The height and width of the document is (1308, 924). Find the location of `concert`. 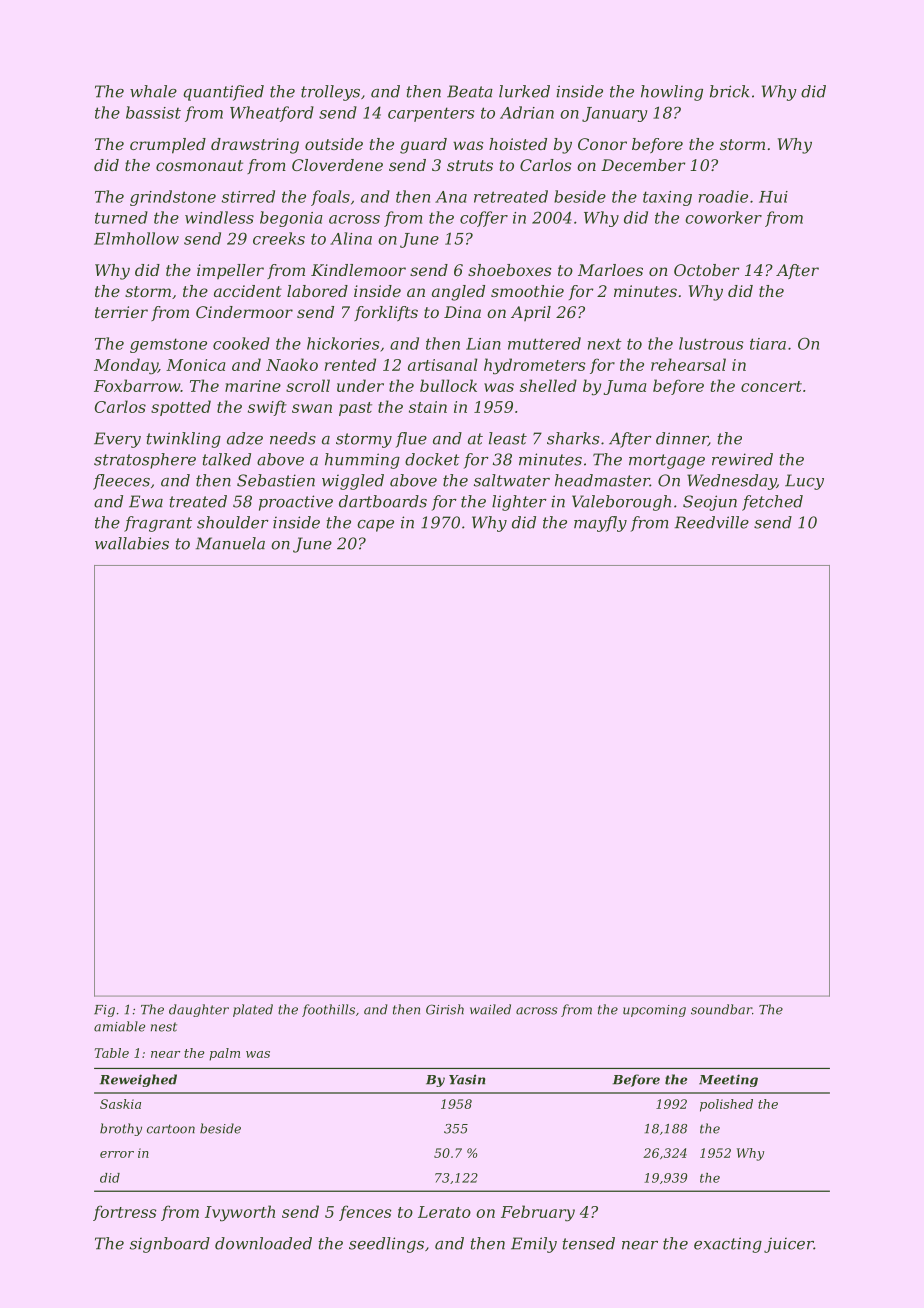

concert is located at coordinates (771, 386).
